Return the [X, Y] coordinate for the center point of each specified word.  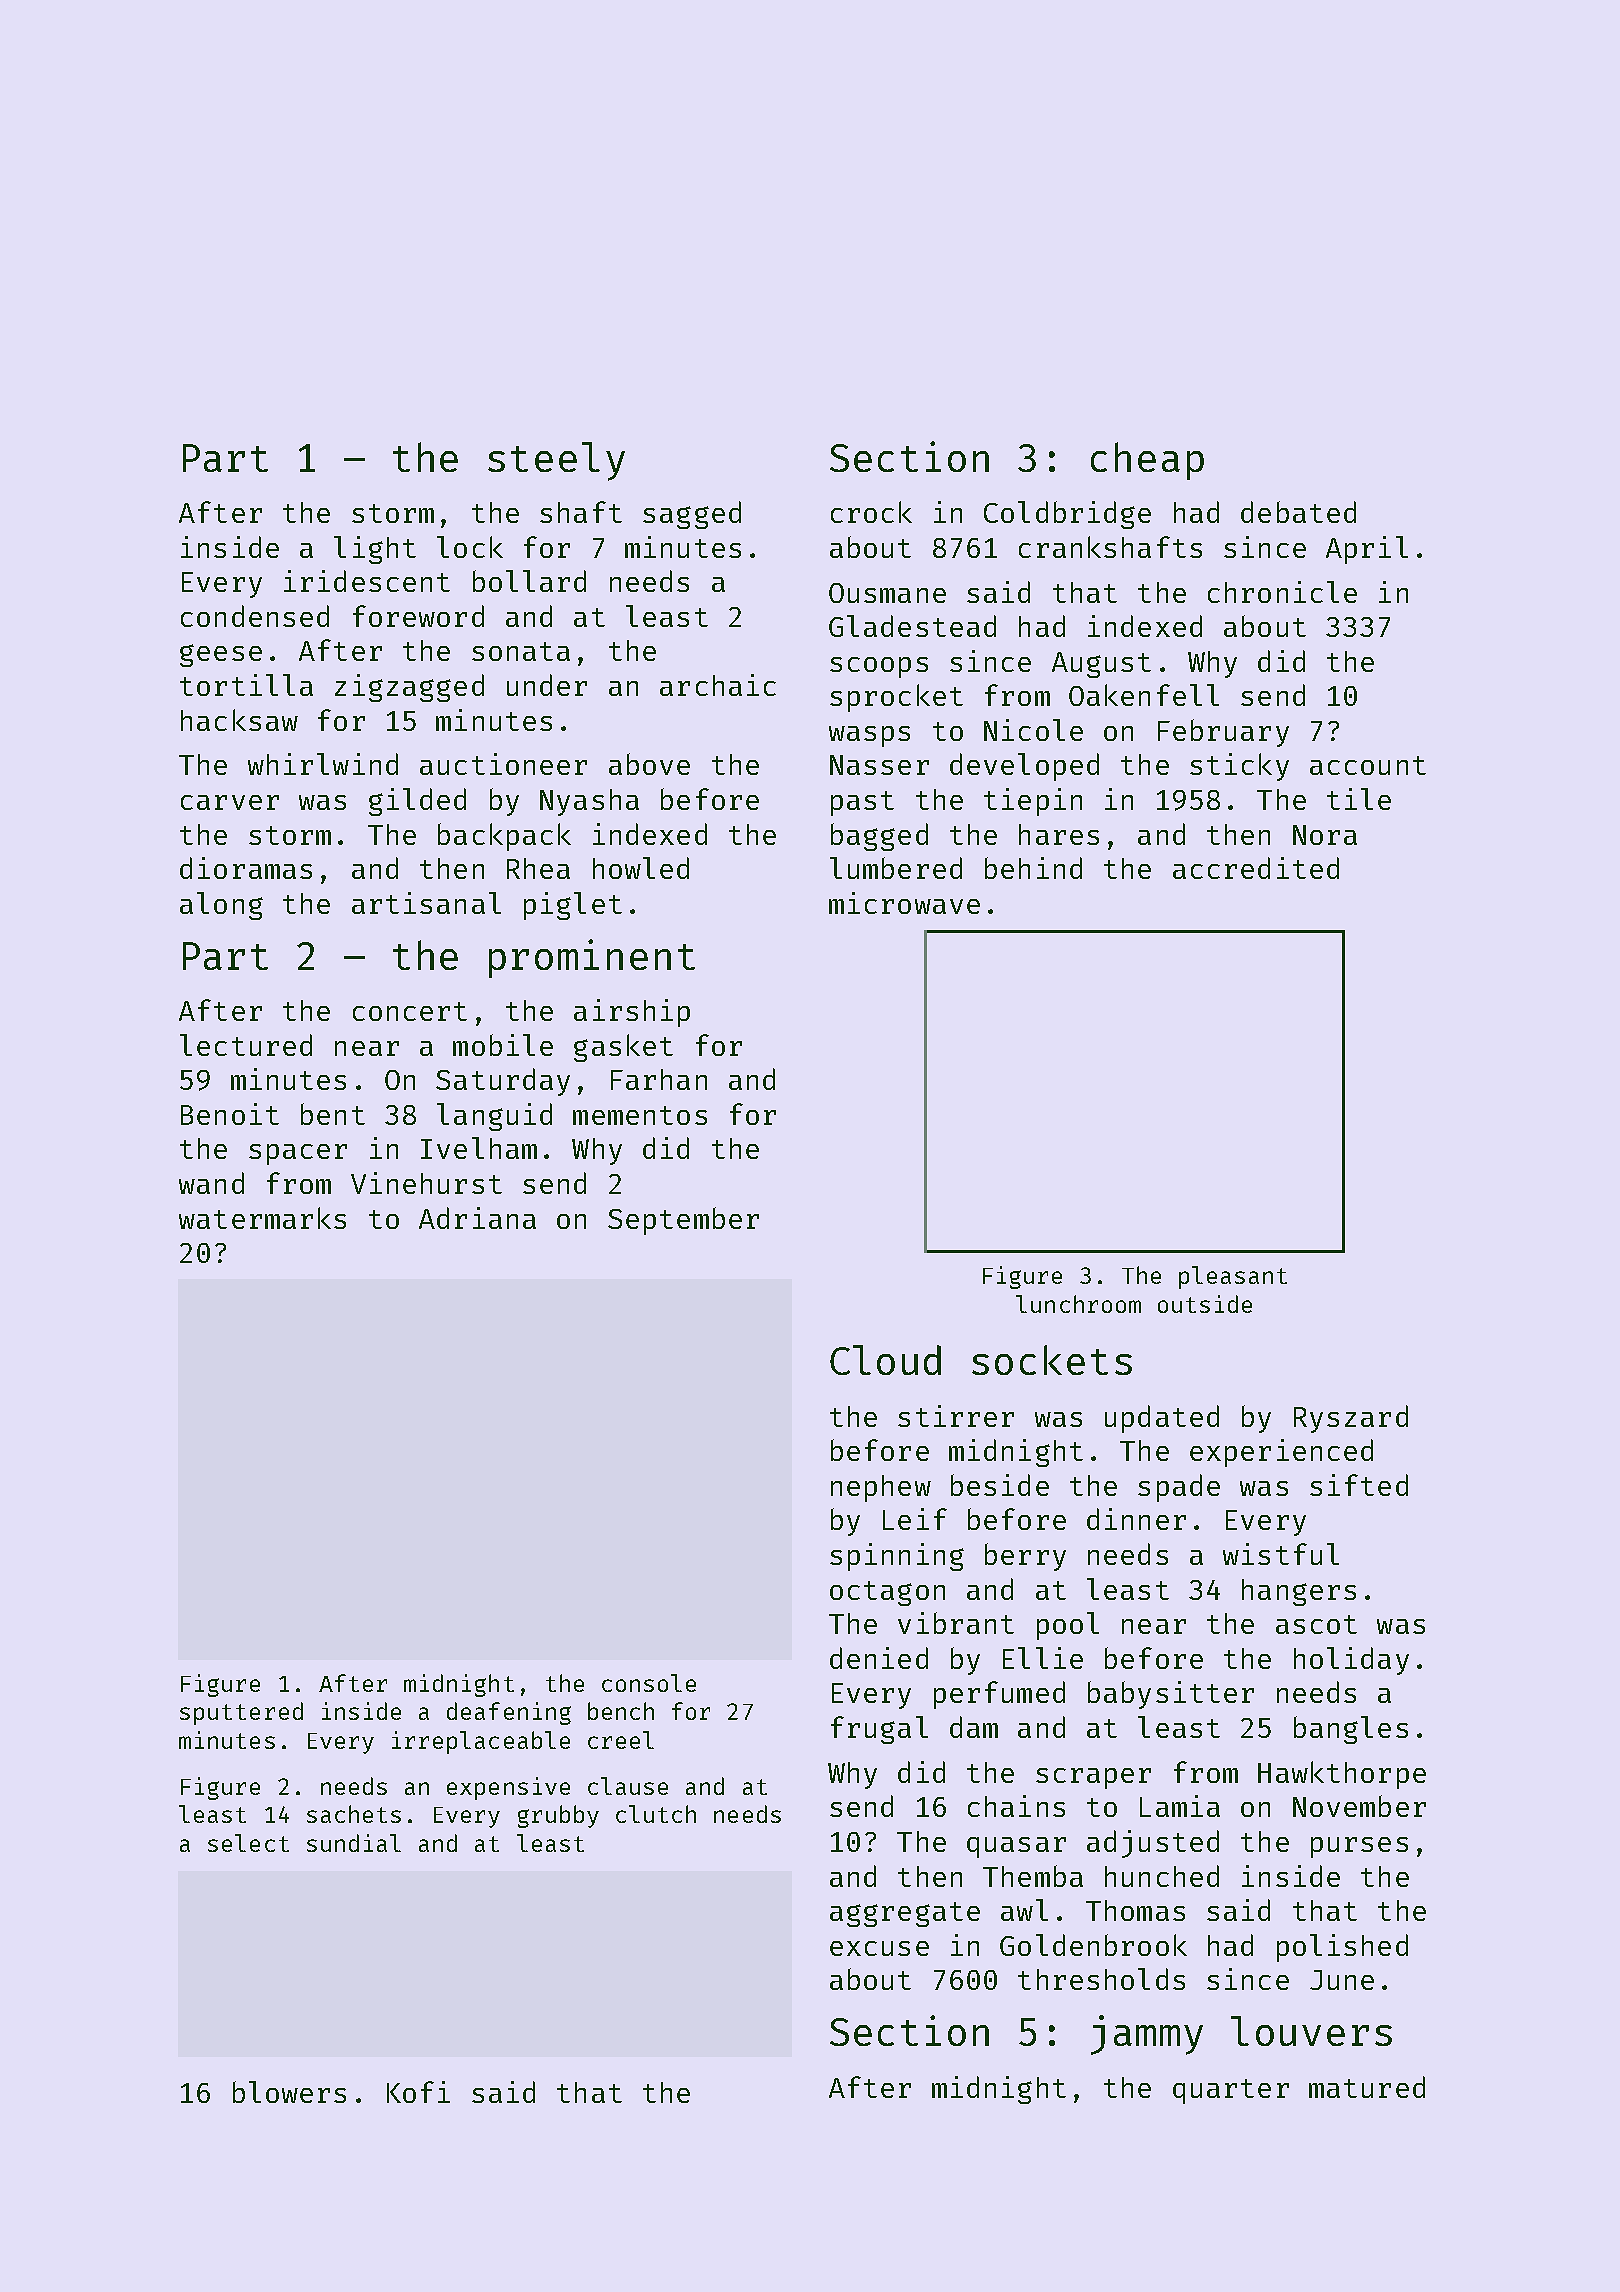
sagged [692, 515]
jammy [1147, 2035]
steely [556, 461]
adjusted [1153, 1844]
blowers [289, 2092]
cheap [1147, 461]
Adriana [477, 1218]
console [649, 1683]
